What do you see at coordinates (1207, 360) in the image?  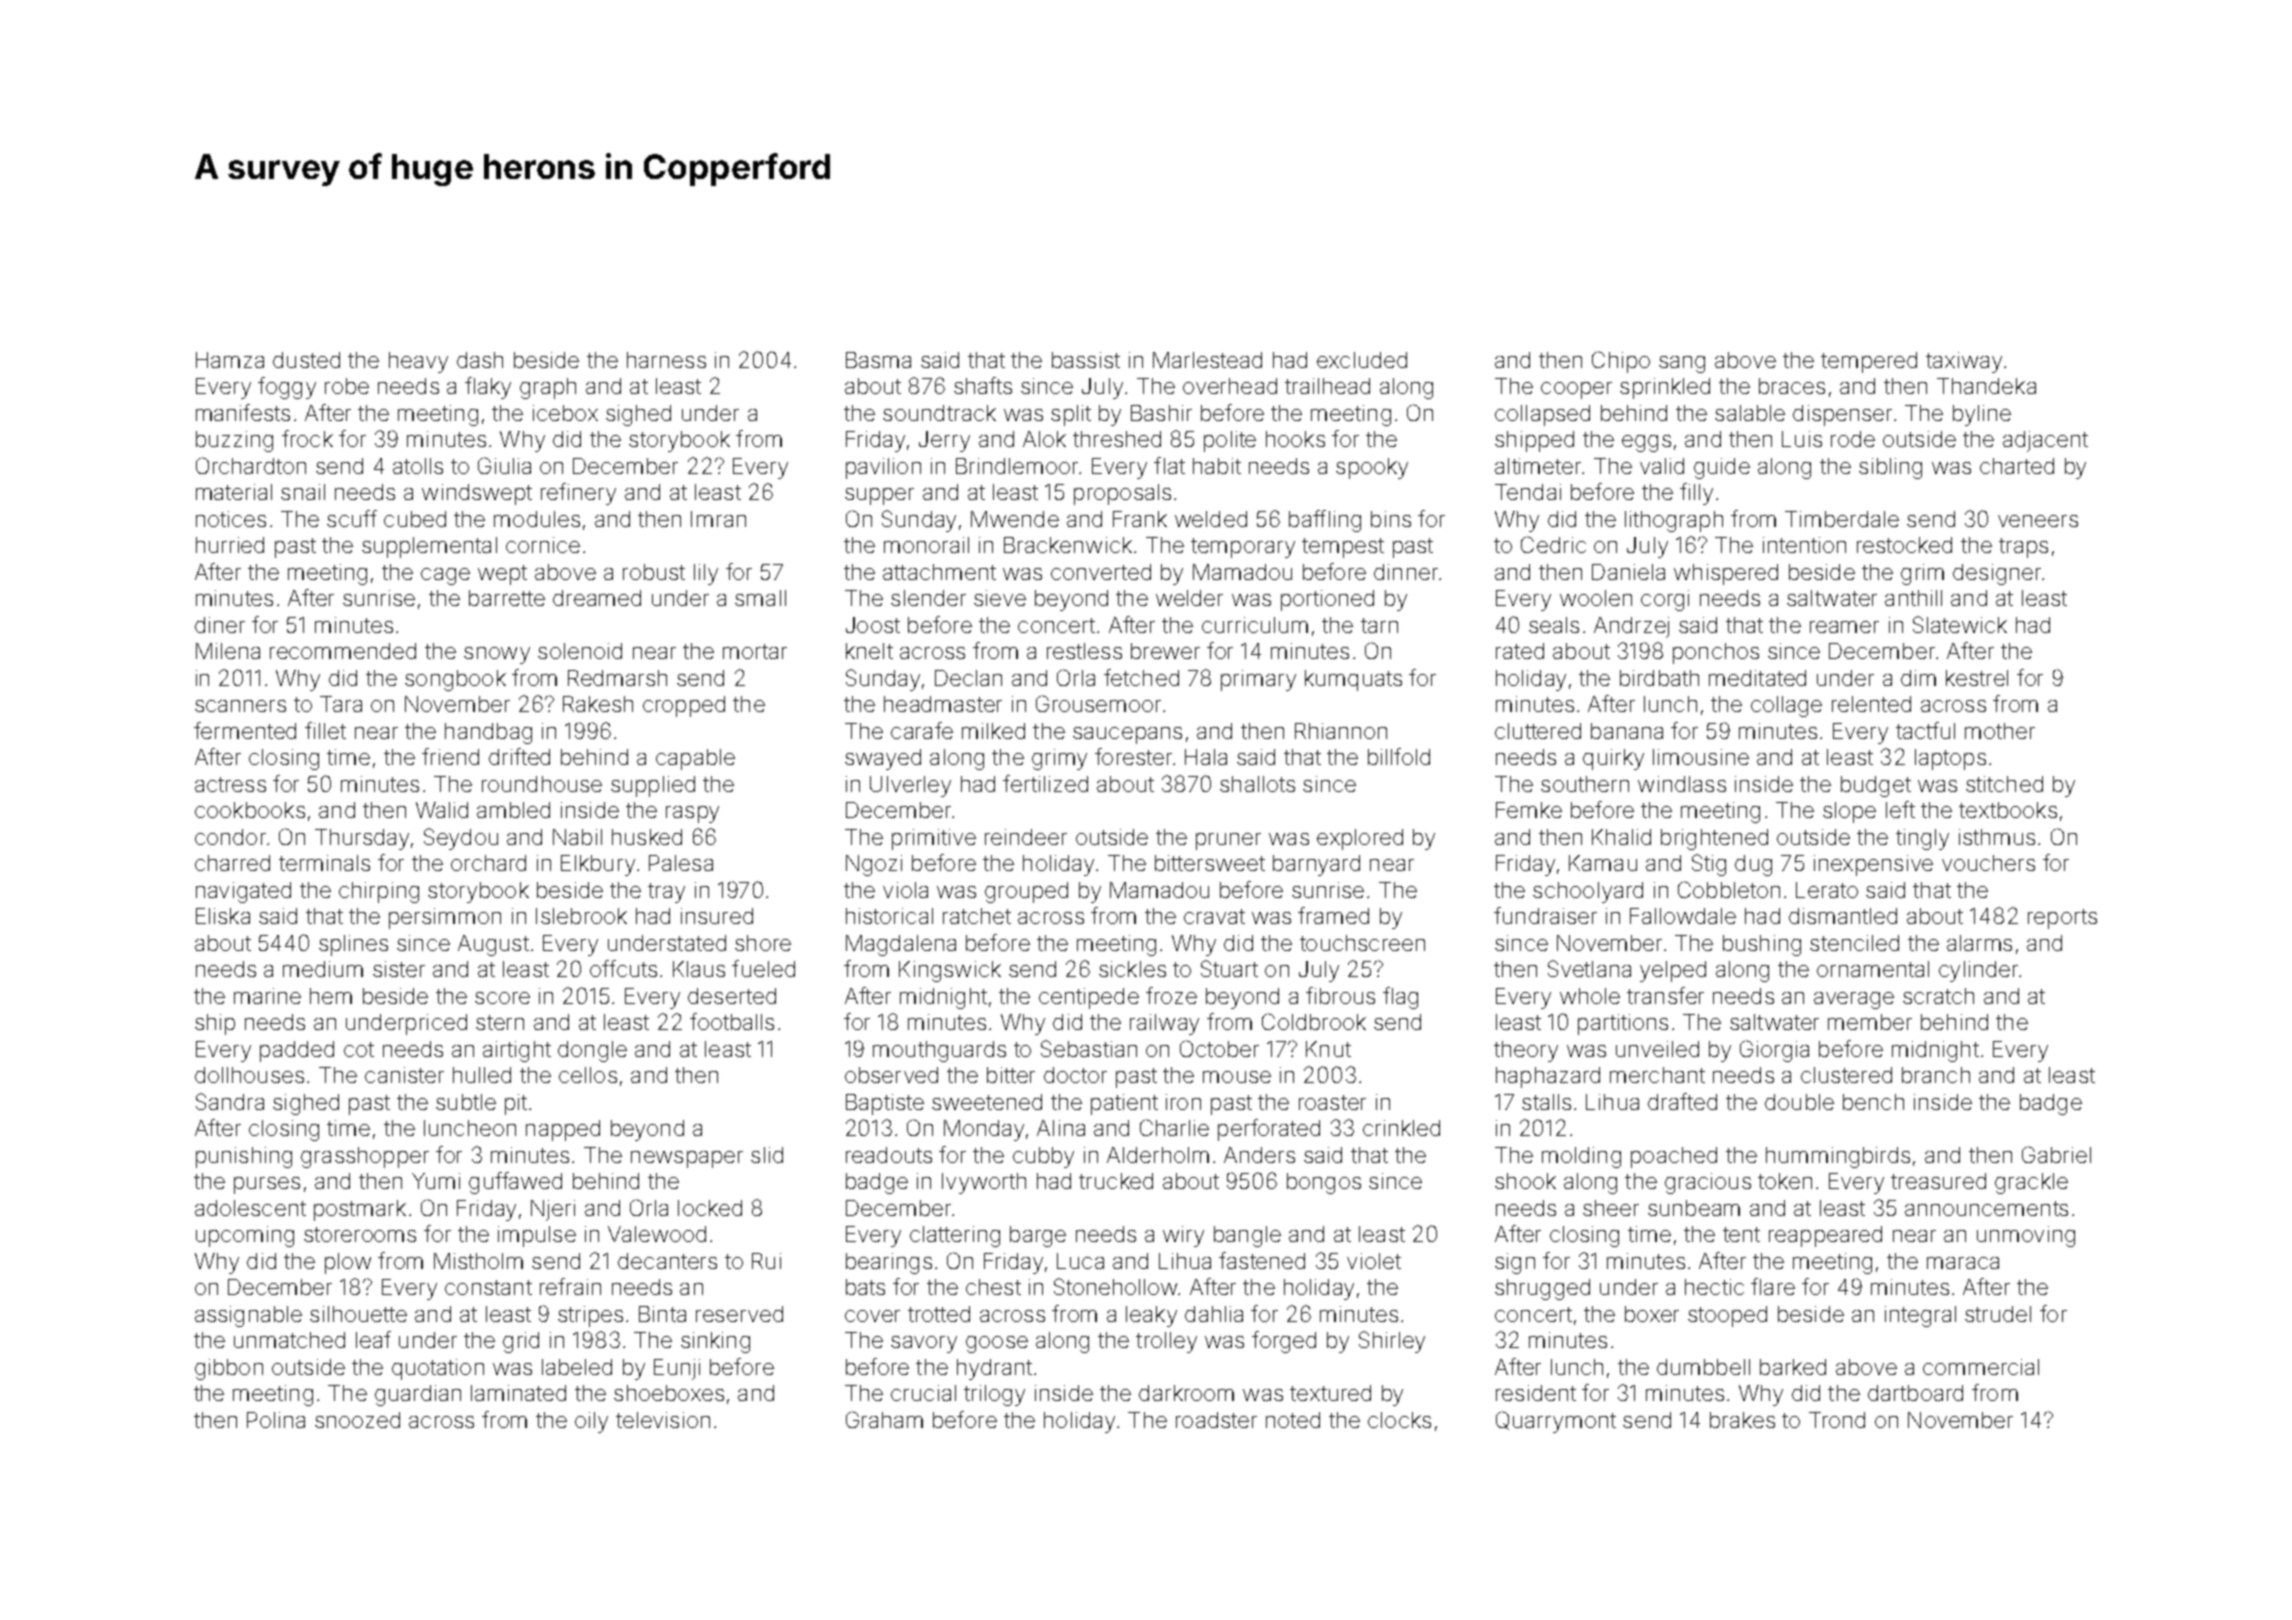 I see `Marlestead` at bounding box center [1207, 360].
